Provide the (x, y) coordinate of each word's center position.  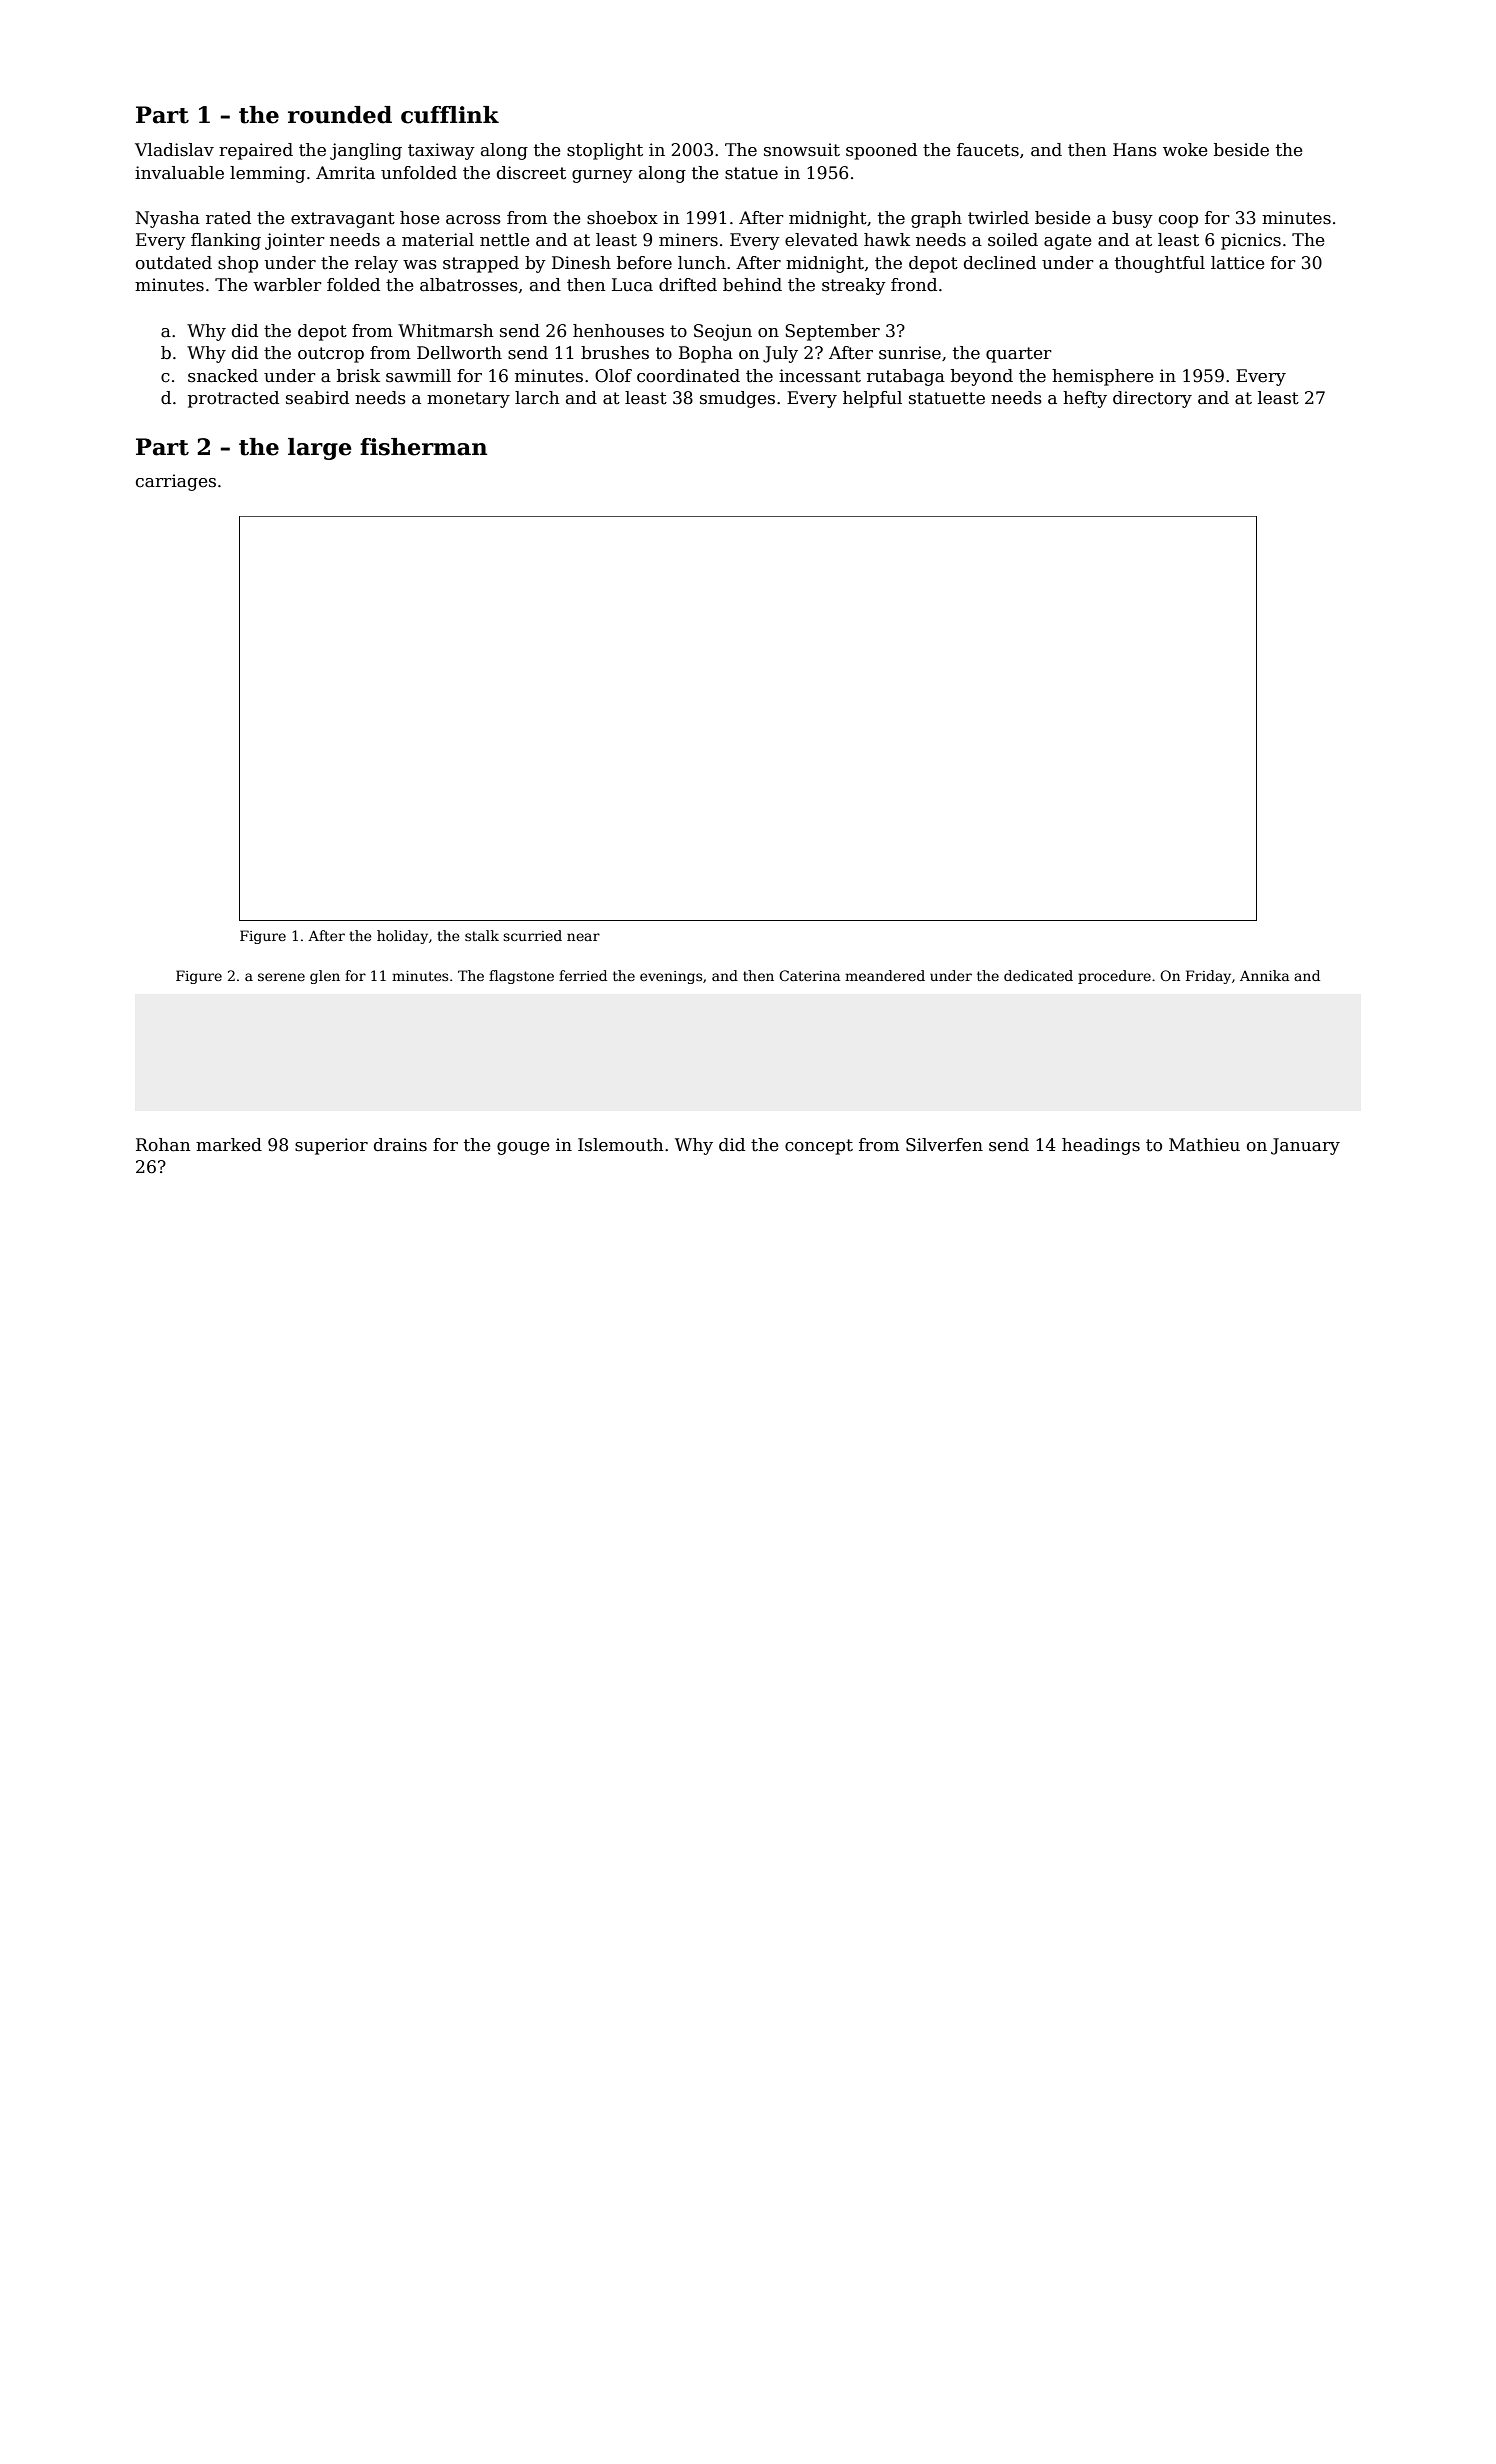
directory (1152, 399)
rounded (340, 115)
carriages (176, 482)
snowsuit (802, 150)
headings (1101, 1146)
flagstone (521, 977)
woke (1185, 150)
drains (400, 1145)
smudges (737, 399)
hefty (1085, 399)
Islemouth (620, 1145)
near (583, 937)
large (319, 449)
